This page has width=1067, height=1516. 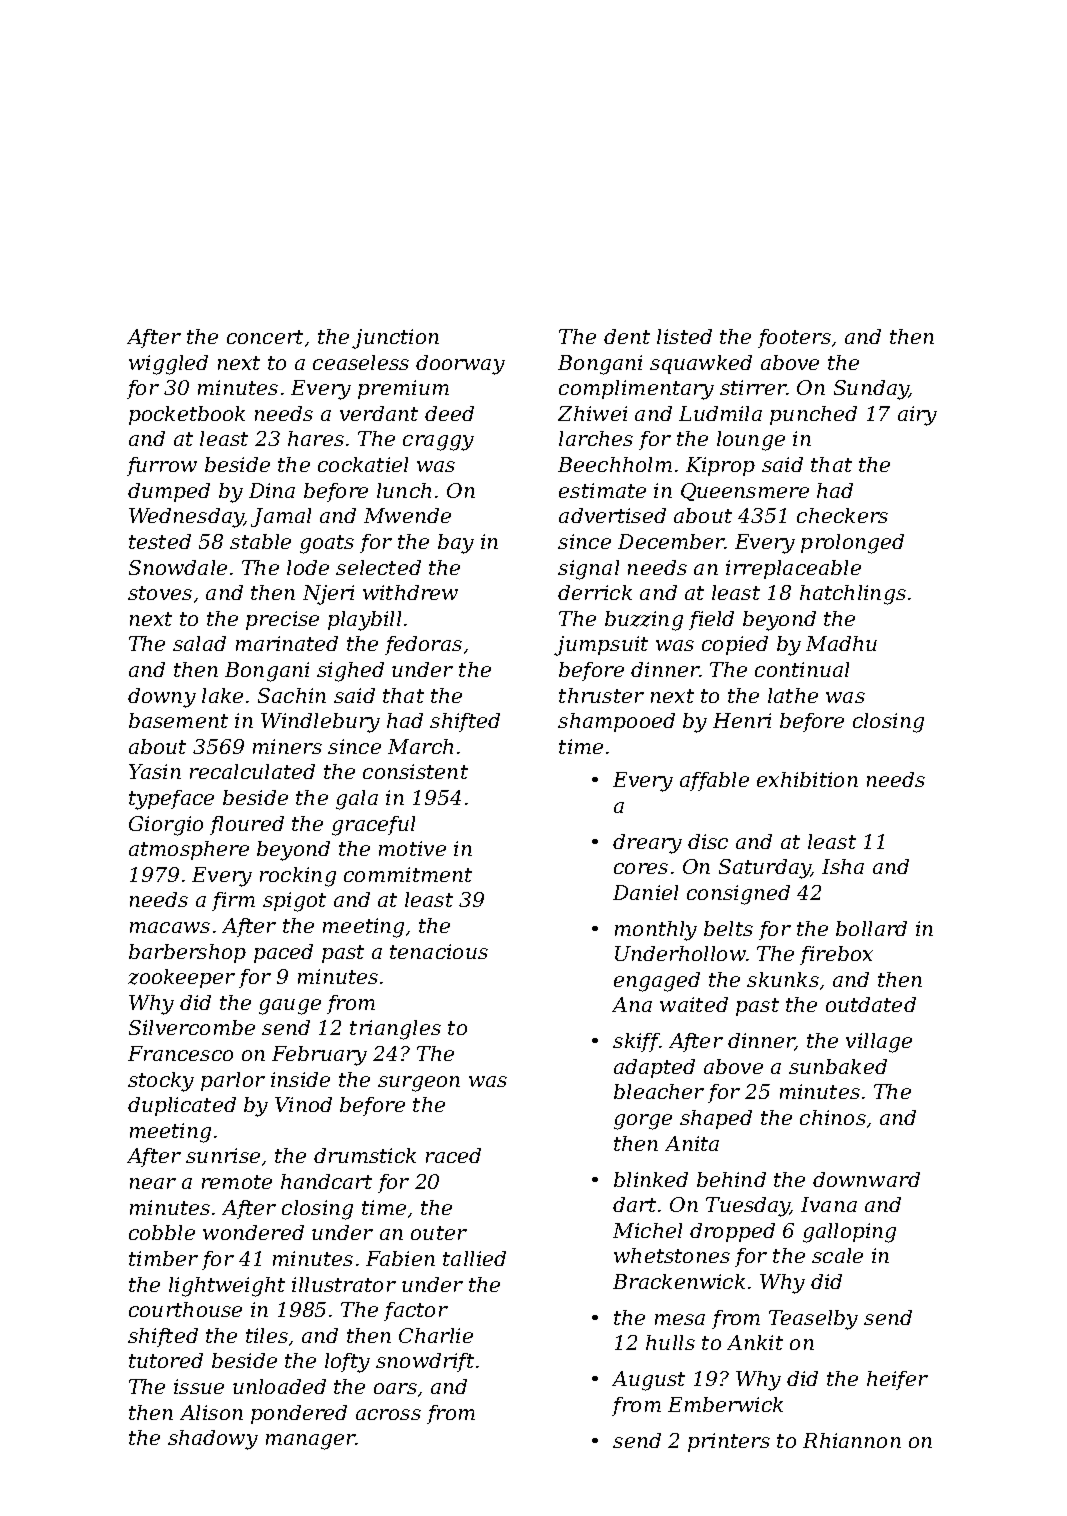 I want to click on Daniel, so click(x=645, y=892).
